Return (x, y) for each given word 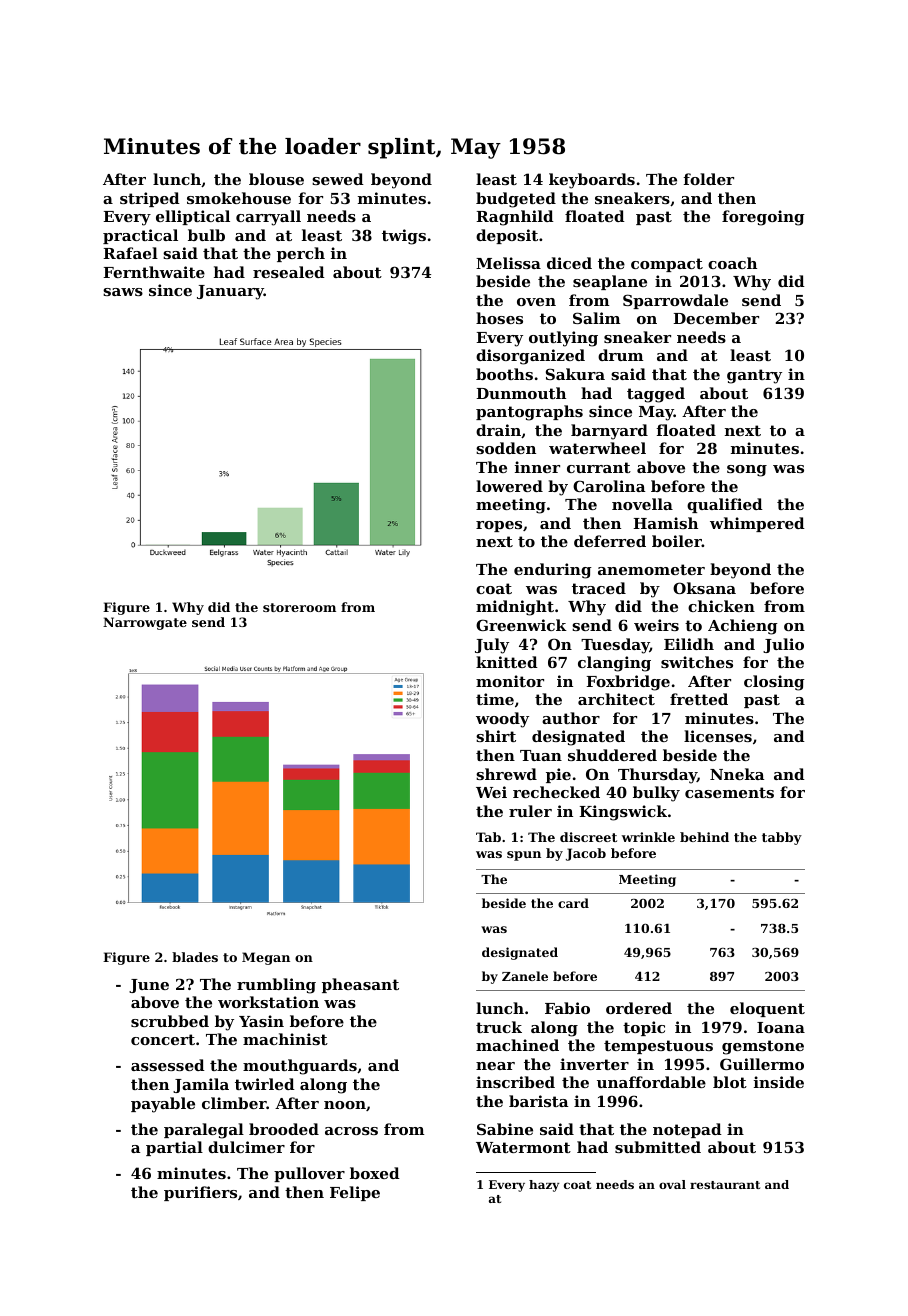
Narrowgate (145, 623)
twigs (404, 237)
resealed (289, 272)
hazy (544, 1186)
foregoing (763, 218)
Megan (266, 958)
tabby (782, 838)
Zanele (525, 976)
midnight (515, 608)
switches (697, 662)
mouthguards (300, 1067)
